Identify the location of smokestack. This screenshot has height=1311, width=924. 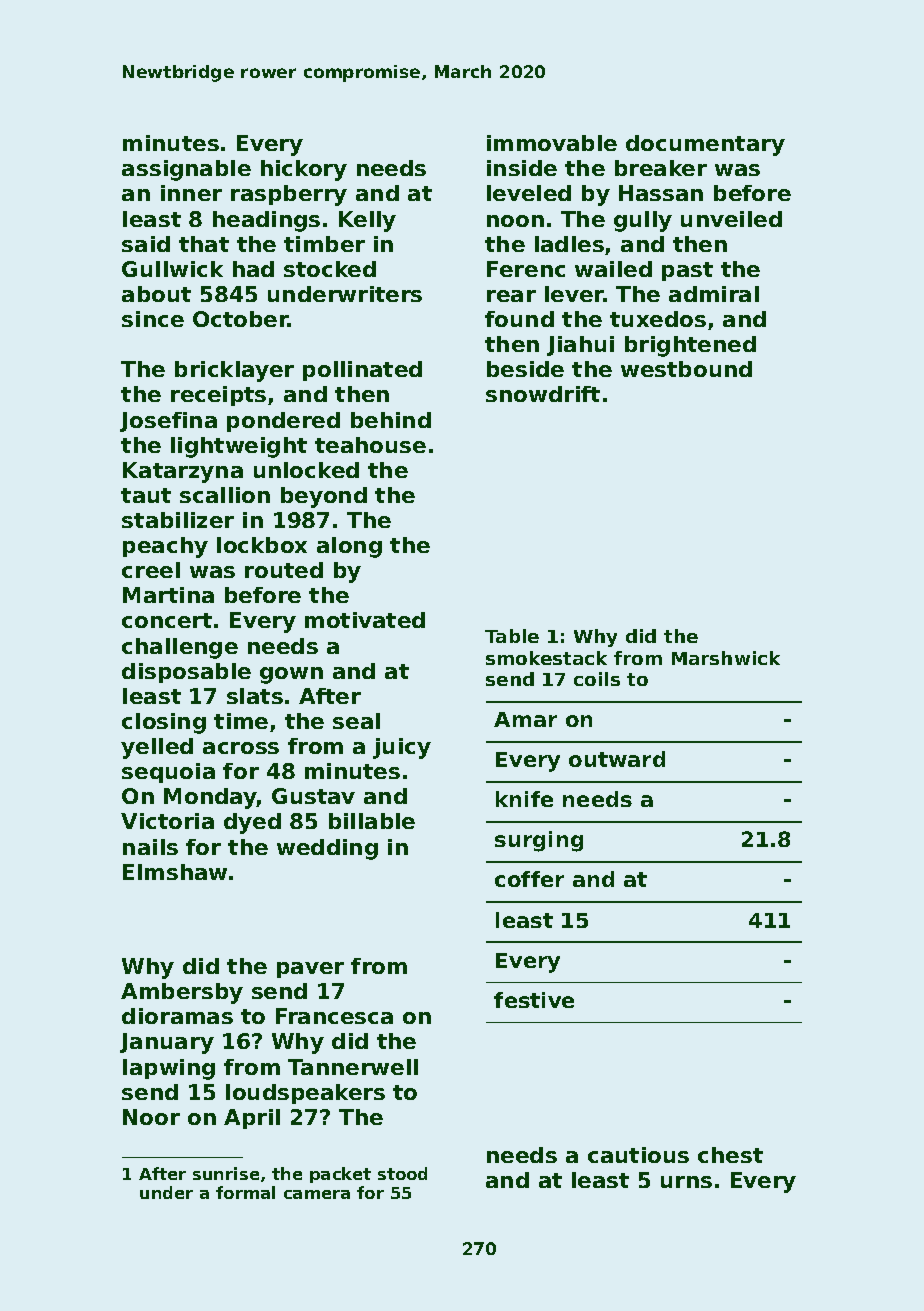
(546, 658).
